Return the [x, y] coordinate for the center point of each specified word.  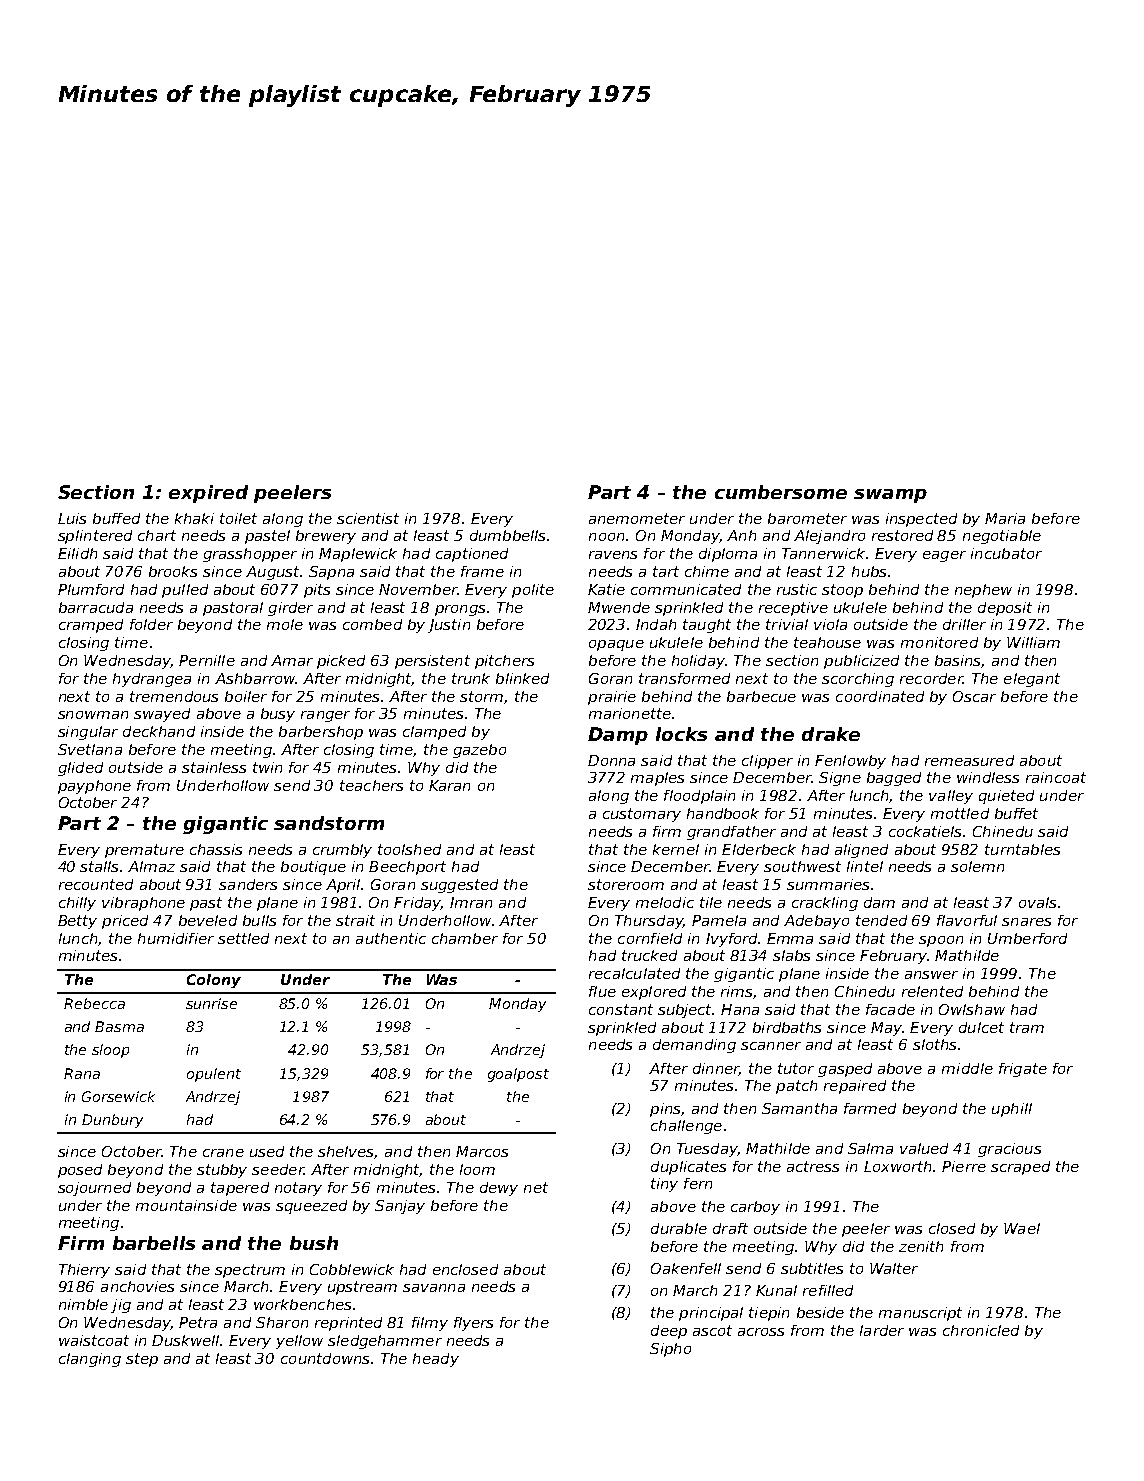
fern [698, 1183]
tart [666, 571]
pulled [185, 591]
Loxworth [897, 1166]
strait [355, 920]
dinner [716, 1069]
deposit [1005, 609]
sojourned [94, 1189]
